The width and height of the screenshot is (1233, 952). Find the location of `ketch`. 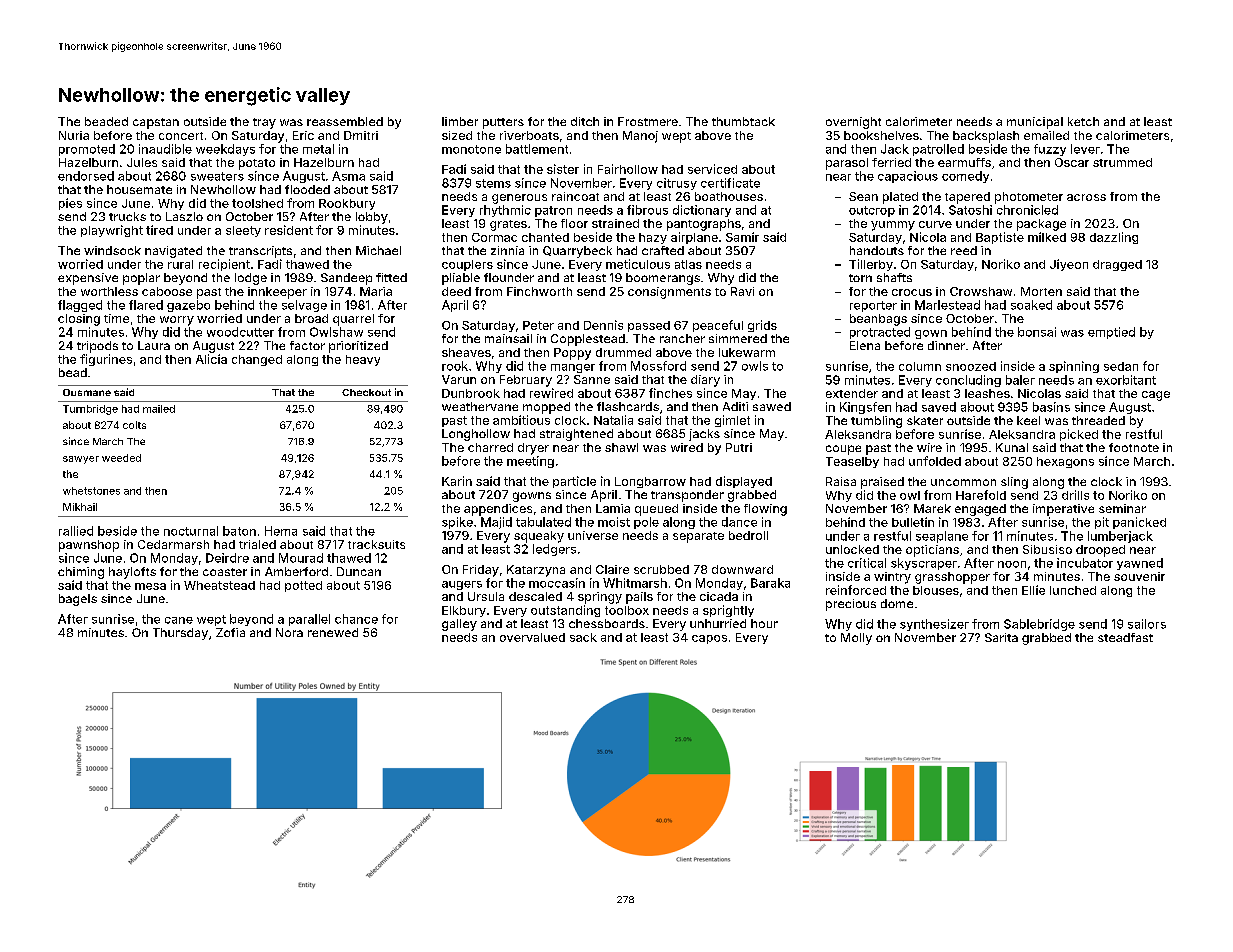

ketch is located at coordinates (1083, 121).
